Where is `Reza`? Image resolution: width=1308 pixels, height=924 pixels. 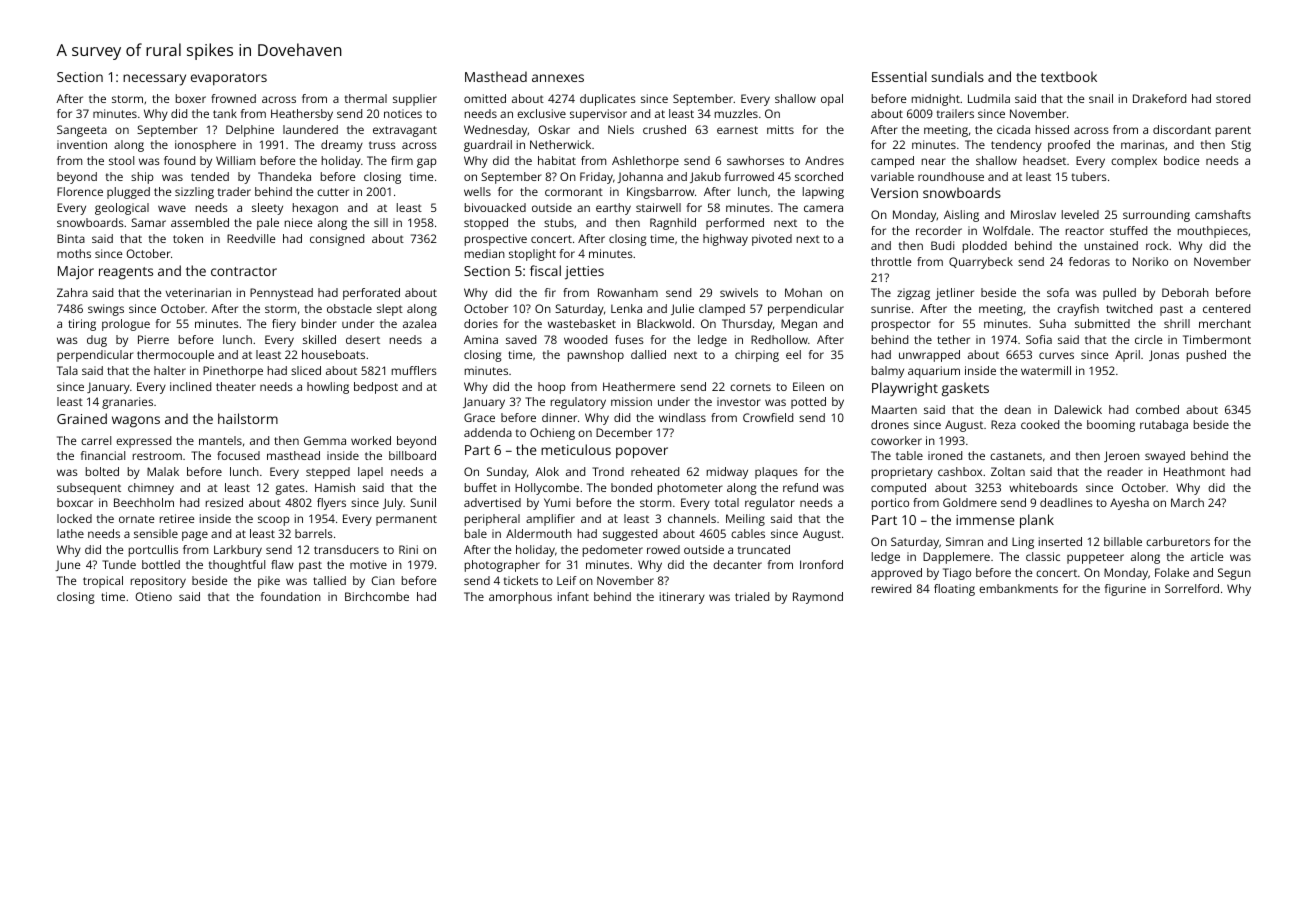 Reza is located at coordinates (1003, 424).
